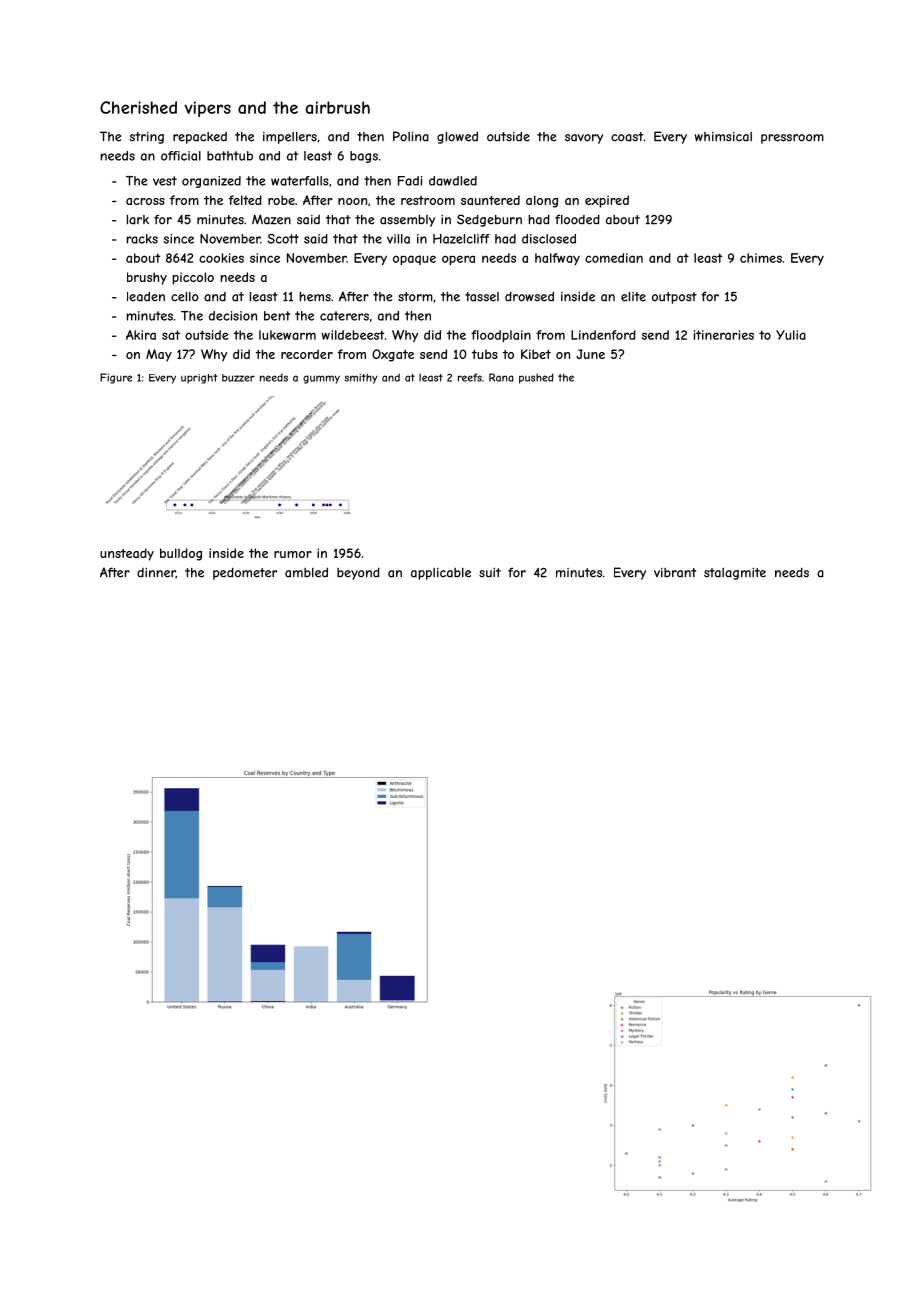 This document has height=1308, width=924. What do you see at coordinates (675, 573) in the document?
I see `vibrant` at bounding box center [675, 573].
